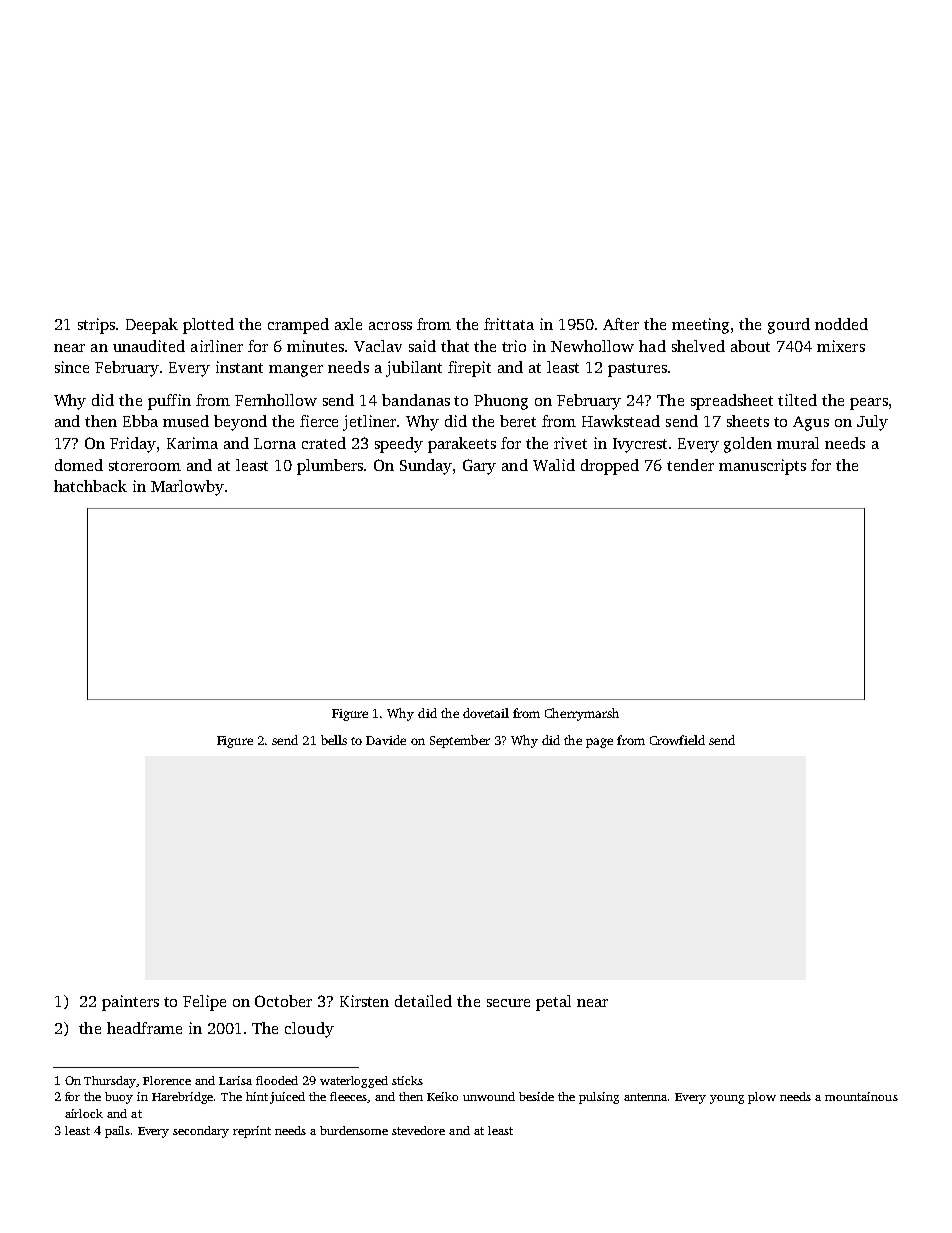 This screenshot has height=1233, width=952. I want to click on plumbers, so click(330, 467).
